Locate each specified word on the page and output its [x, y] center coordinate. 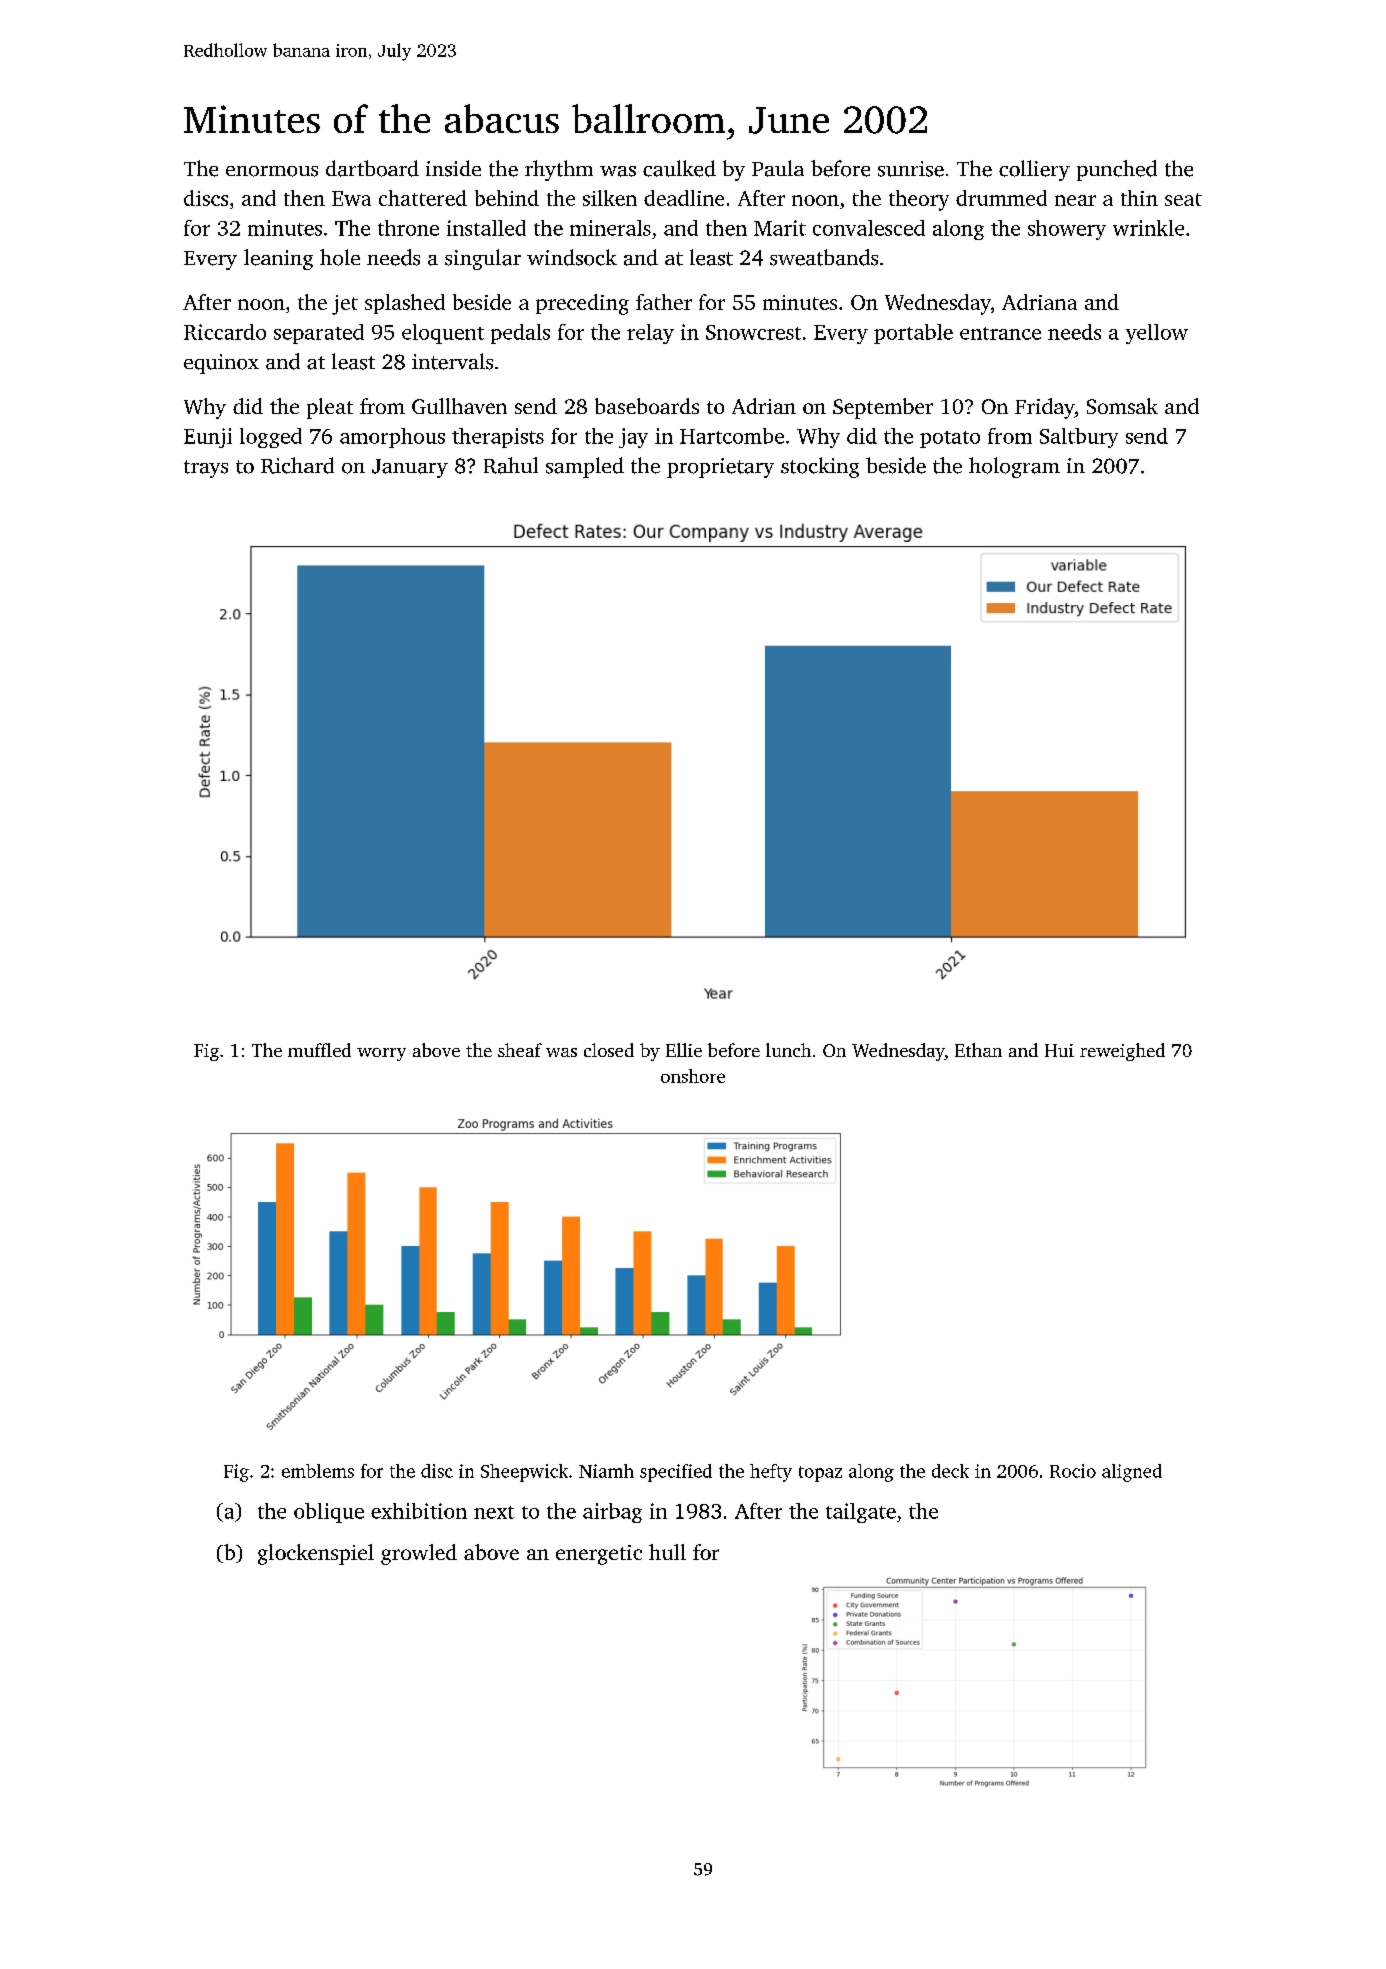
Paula [778, 168]
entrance [1000, 333]
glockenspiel [316, 1554]
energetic [599, 1555]
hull [667, 1552]
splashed [405, 304]
